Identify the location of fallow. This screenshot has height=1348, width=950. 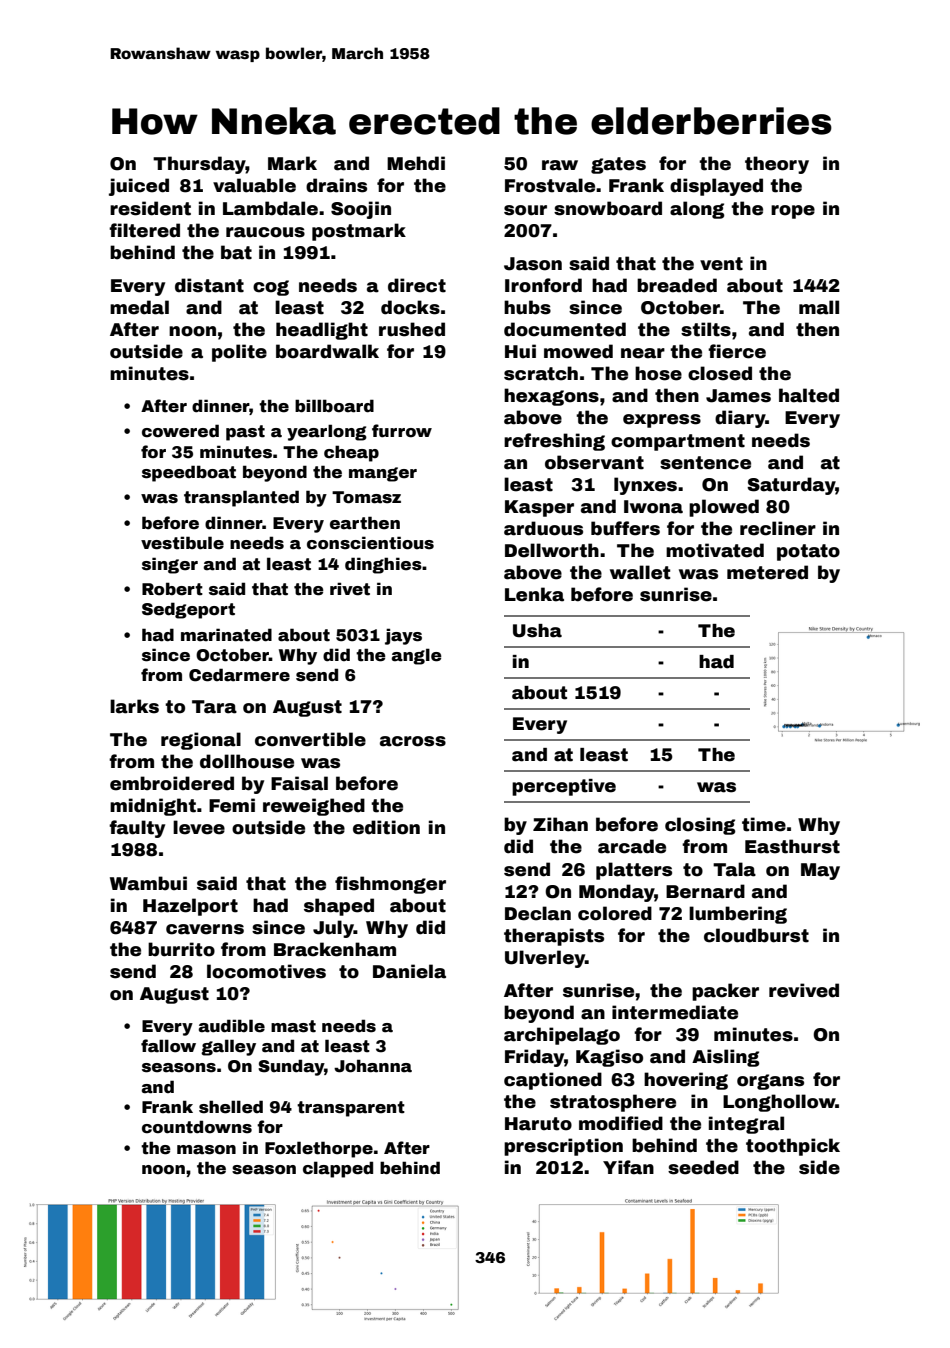
(168, 1046).
